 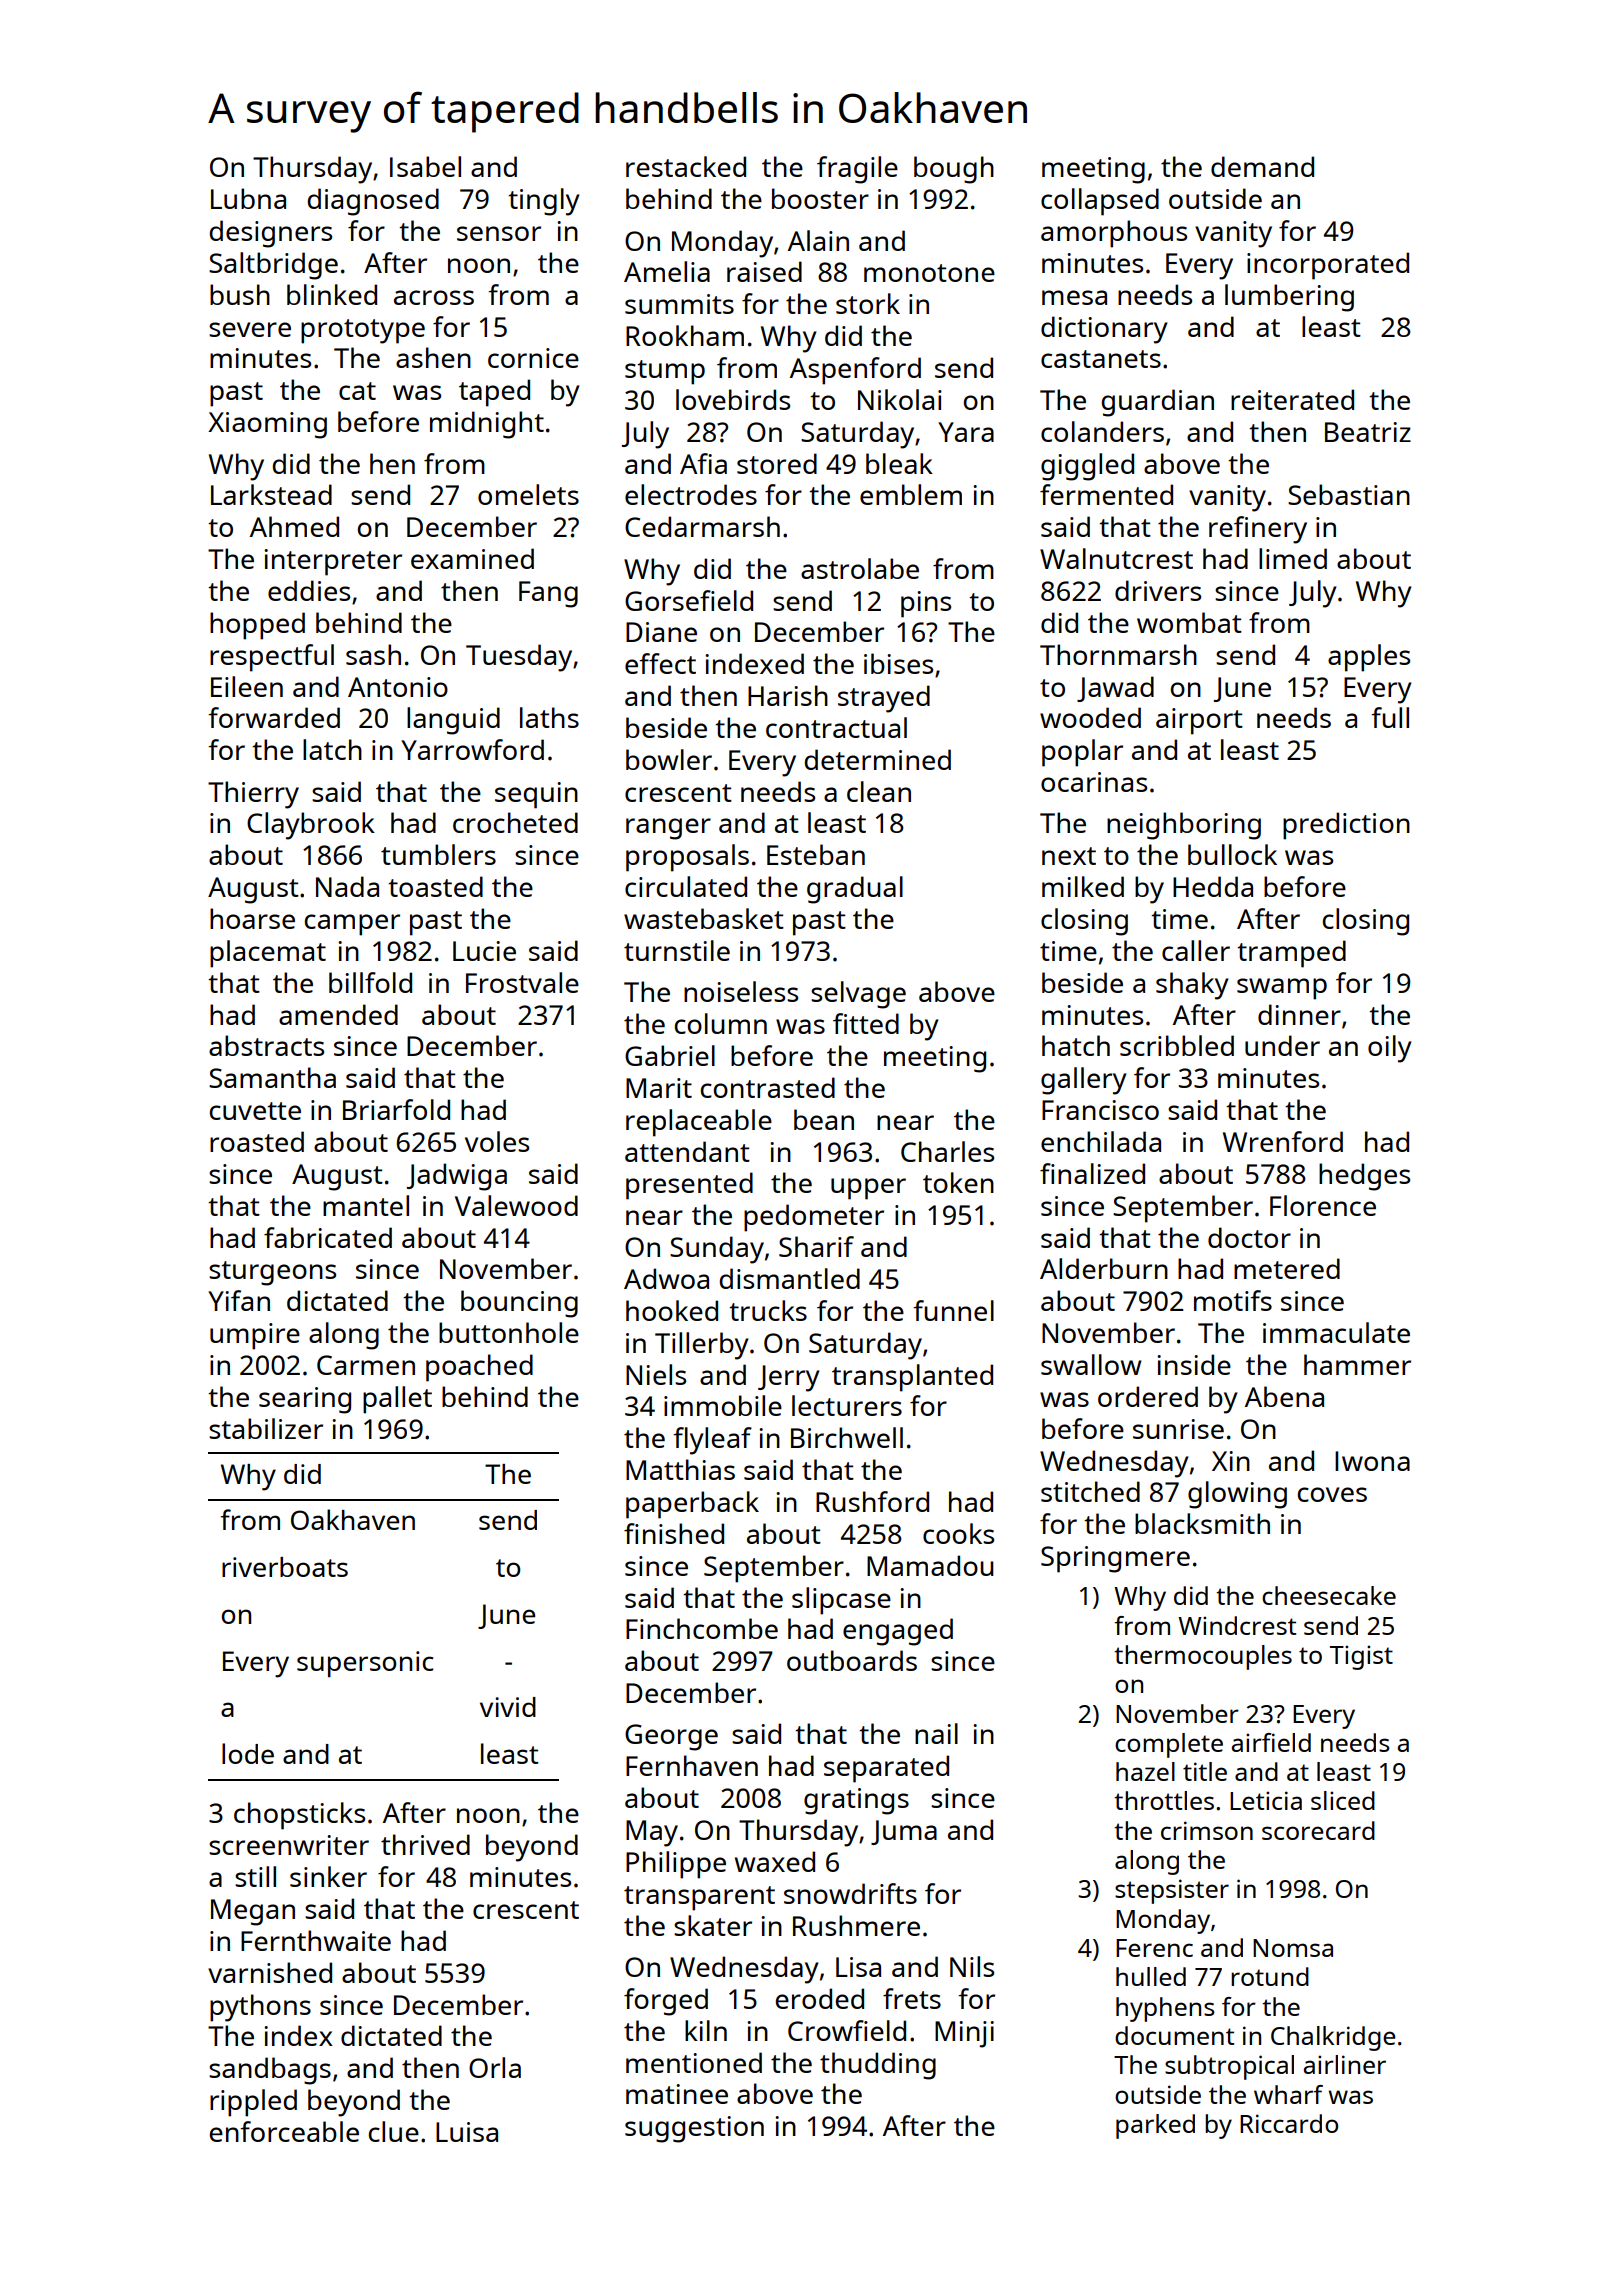 I want to click on suggestion, so click(x=694, y=2129).
